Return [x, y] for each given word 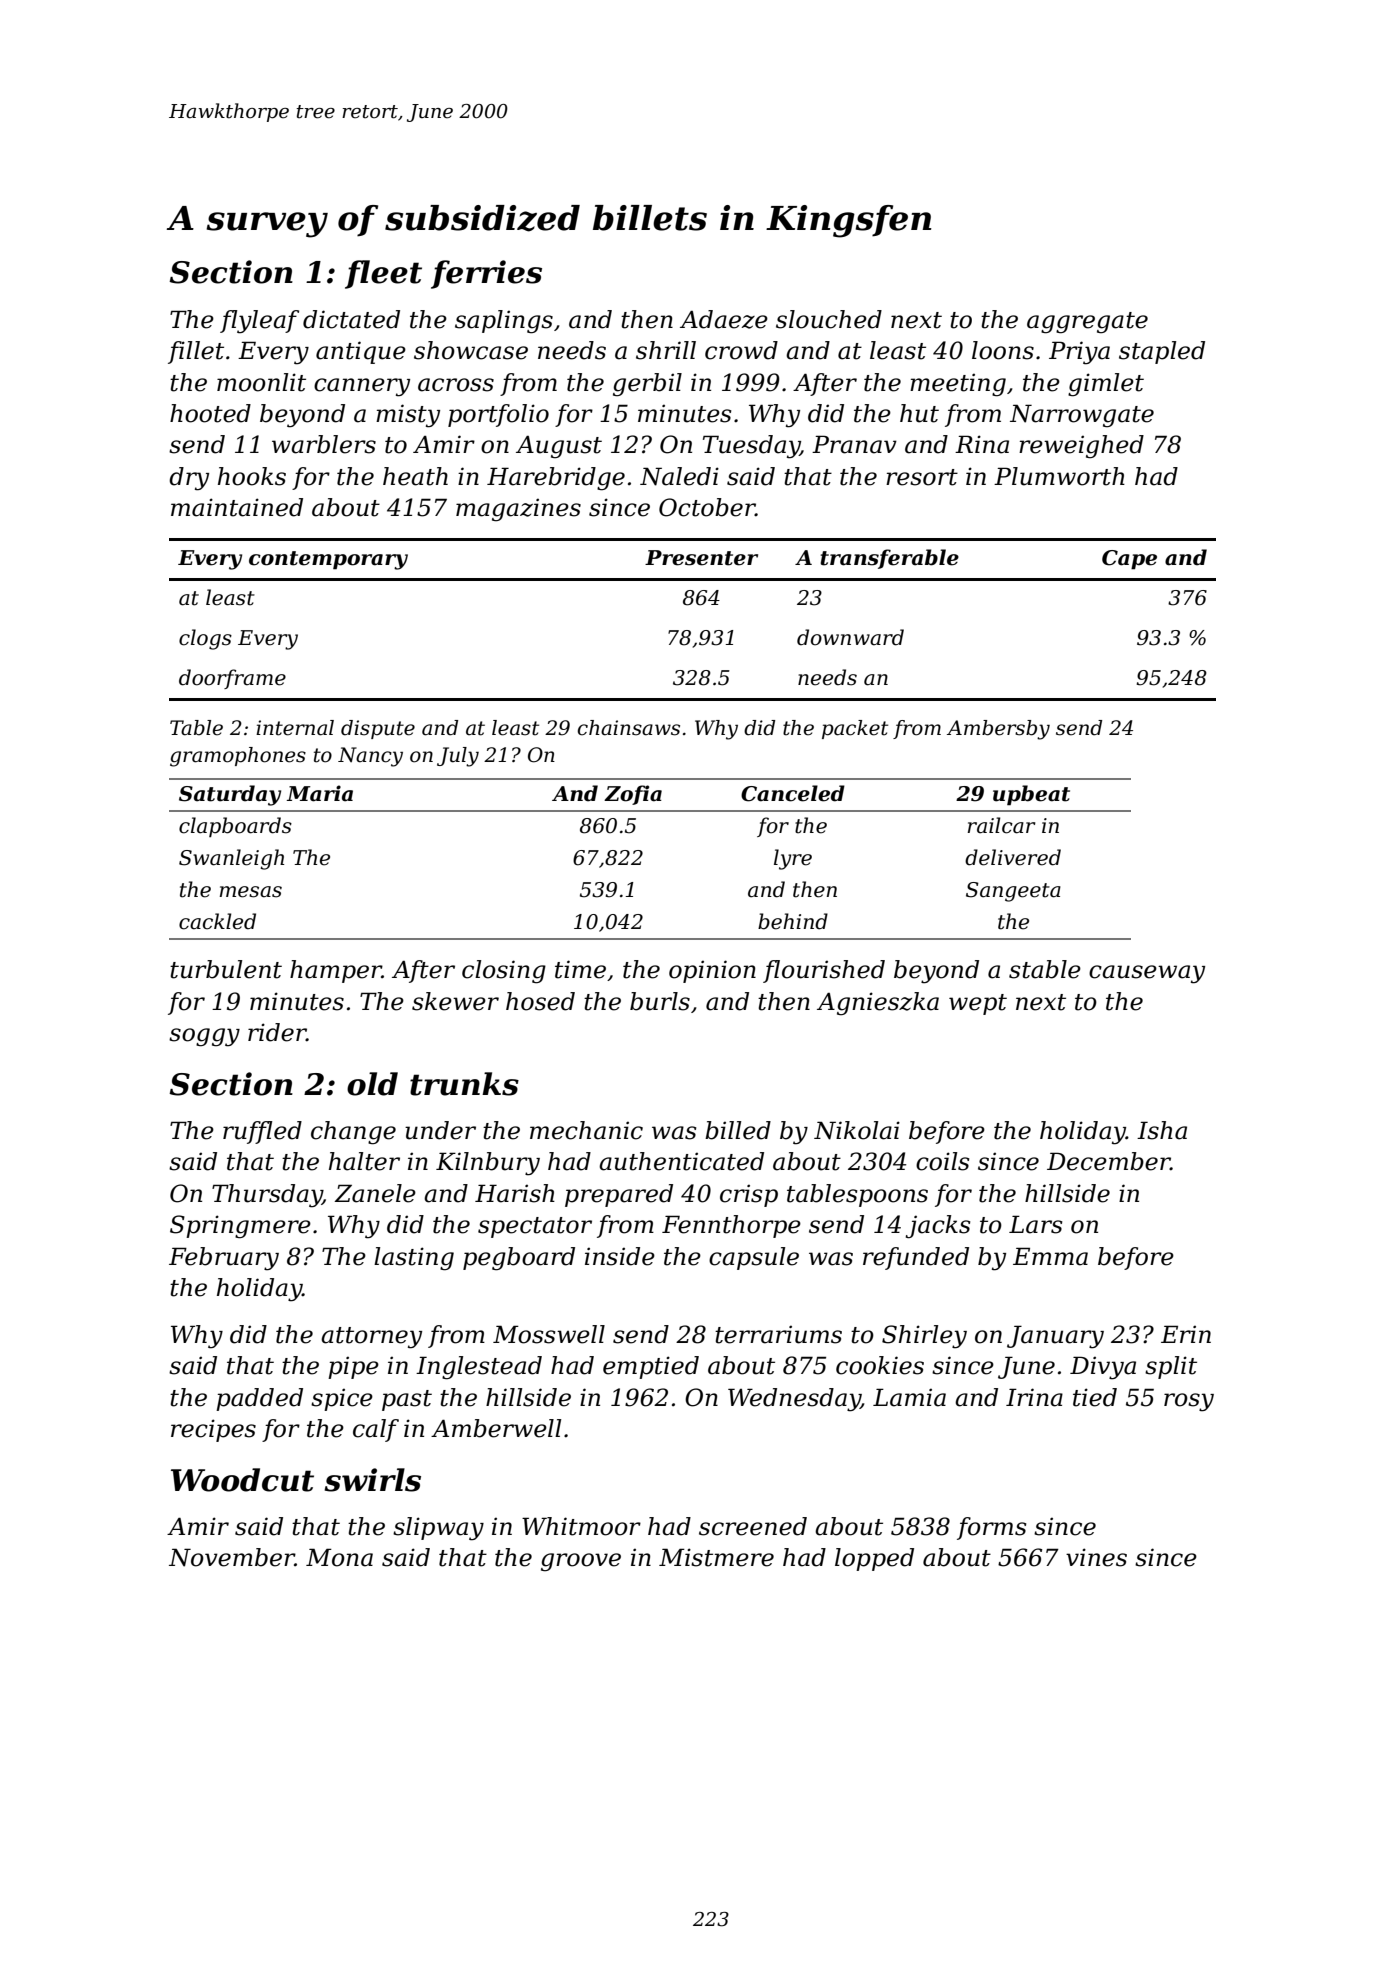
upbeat [1031, 795]
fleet [383, 274]
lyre [793, 859]
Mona [339, 1557]
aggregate [1087, 323]
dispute [378, 729]
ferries [486, 274]
